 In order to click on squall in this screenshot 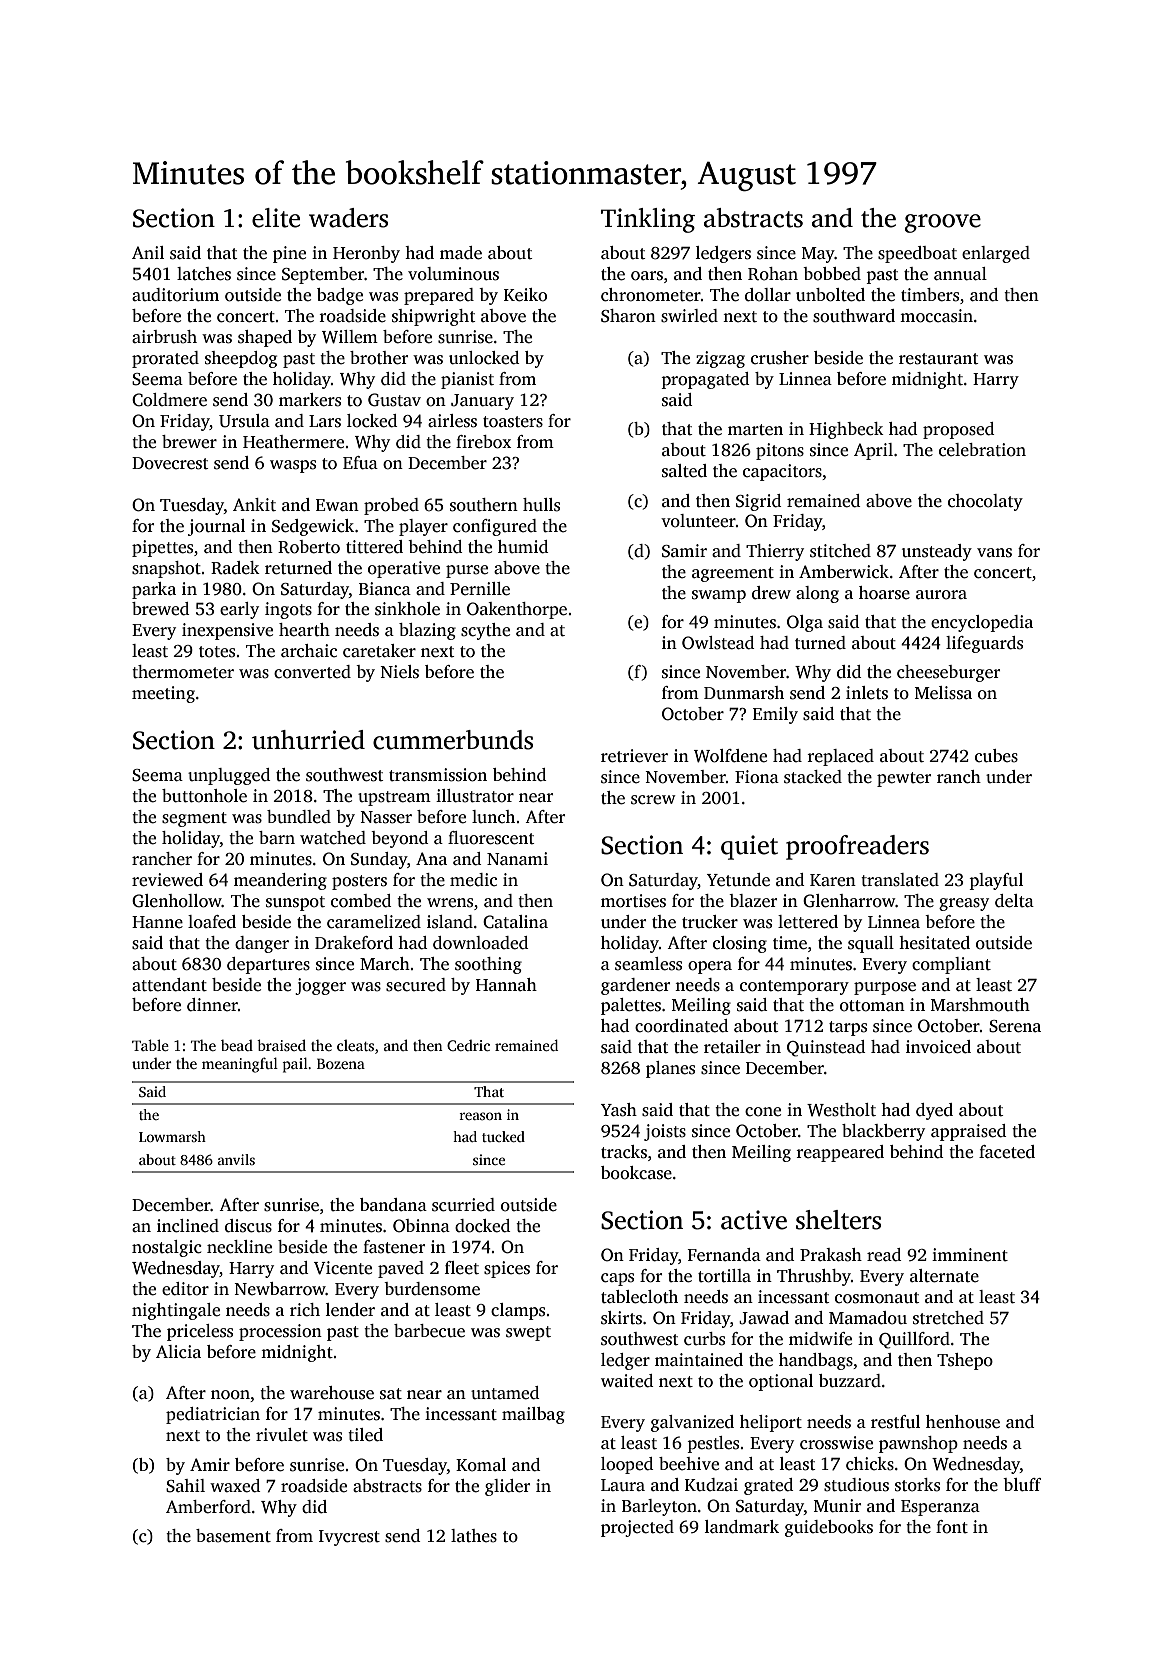, I will do `click(871, 944)`.
